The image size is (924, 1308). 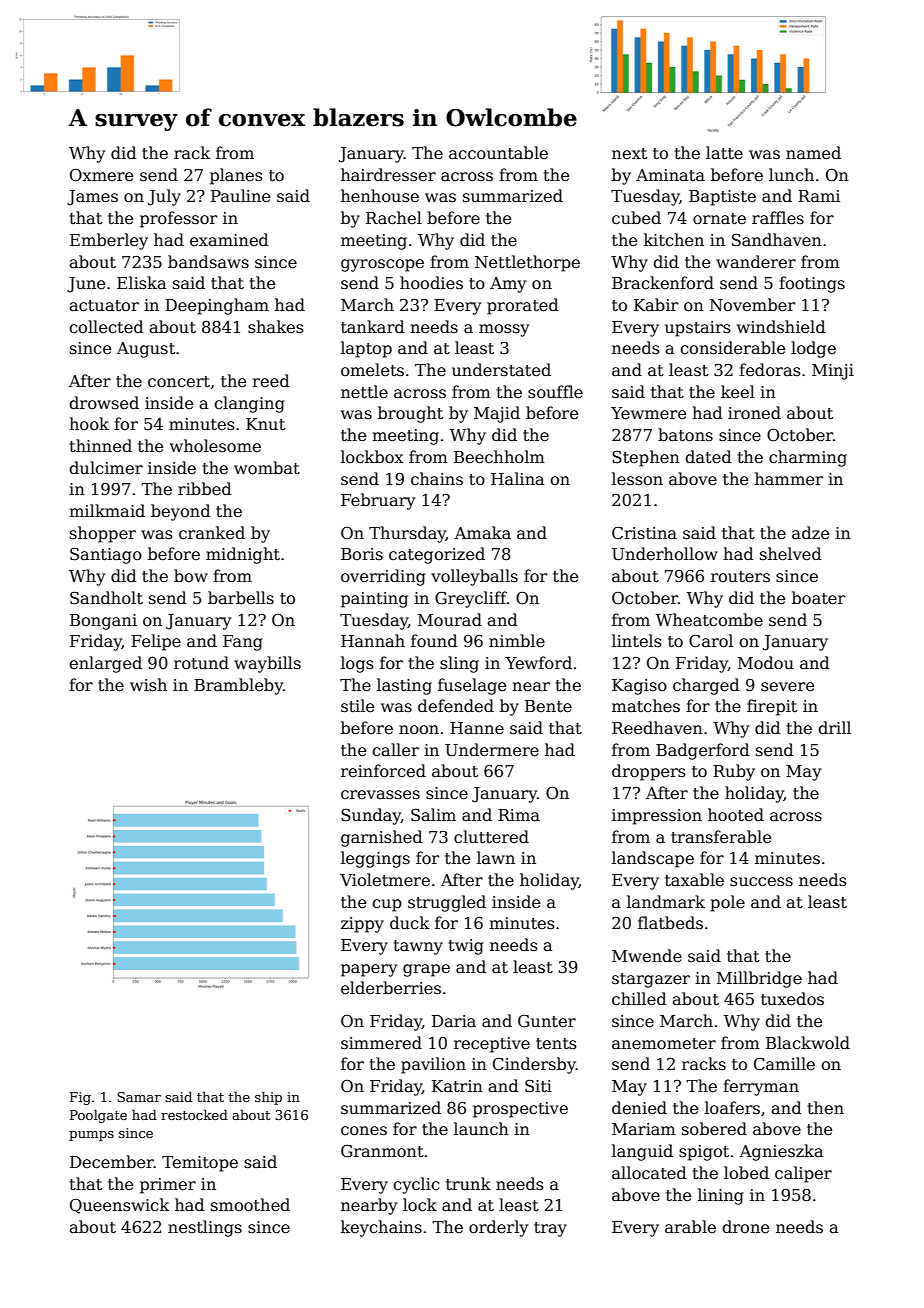 I want to click on wish, so click(x=148, y=684).
